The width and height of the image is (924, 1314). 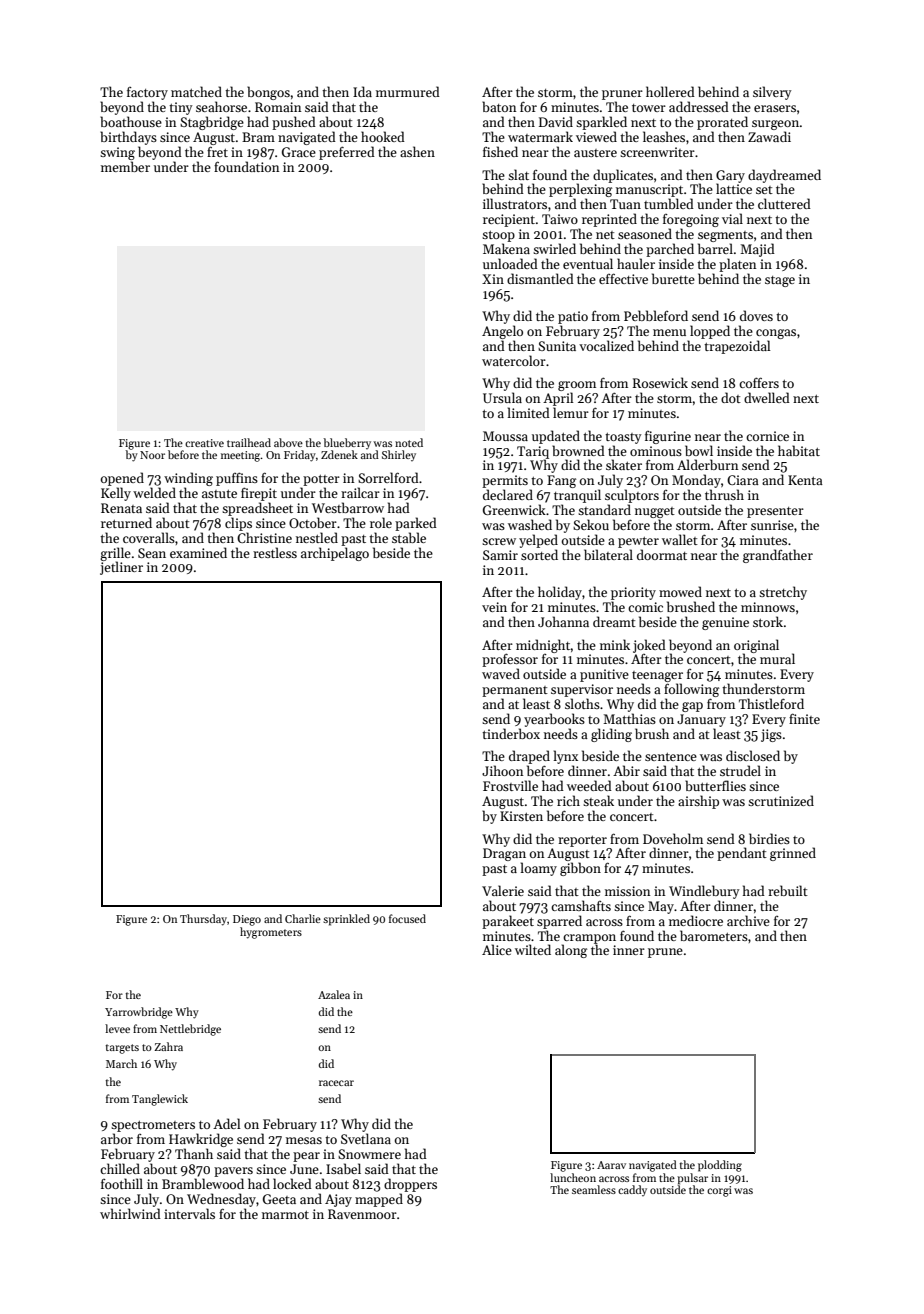 I want to click on marmot, so click(x=285, y=1215).
